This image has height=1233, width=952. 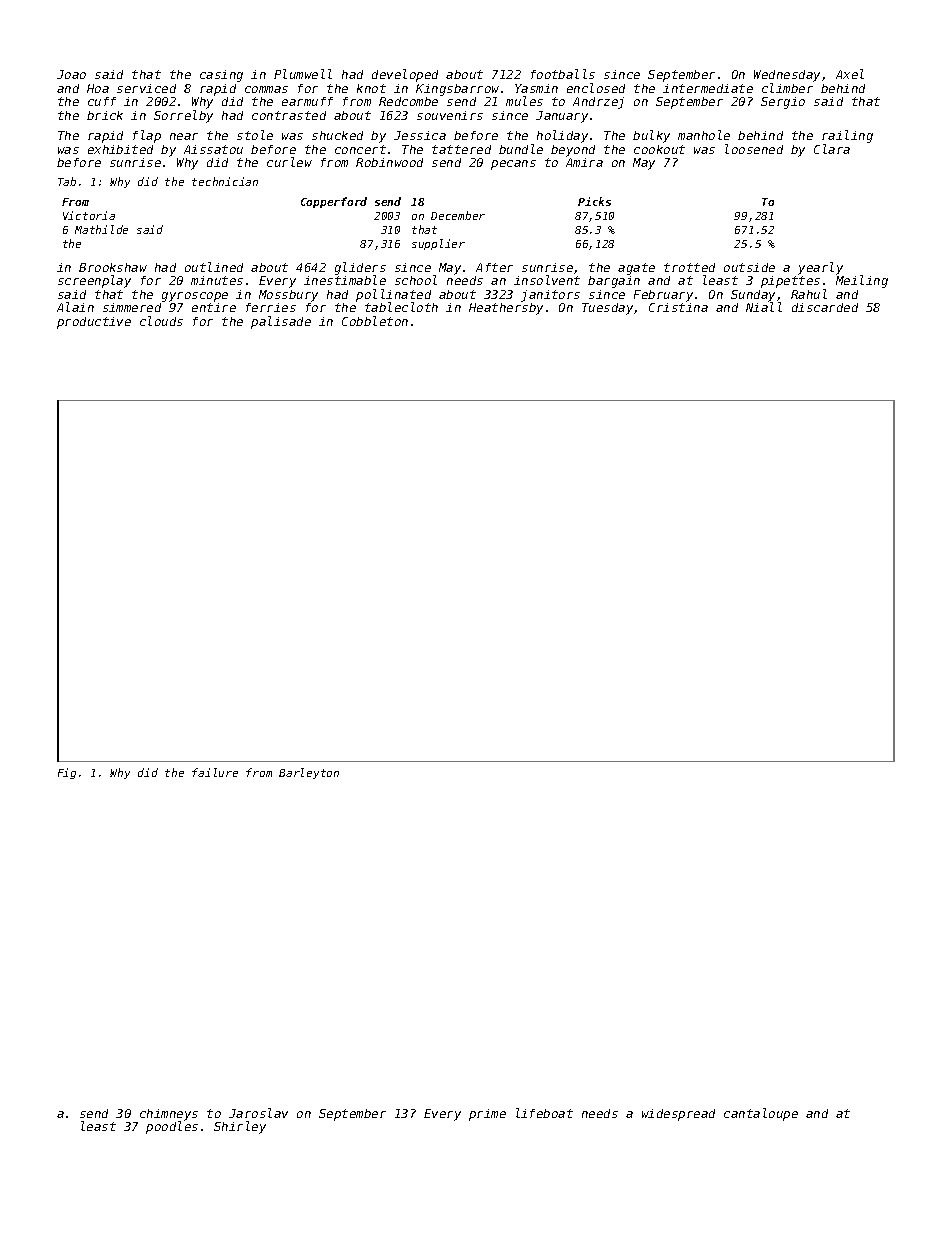 I want to click on productive, so click(x=94, y=323).
